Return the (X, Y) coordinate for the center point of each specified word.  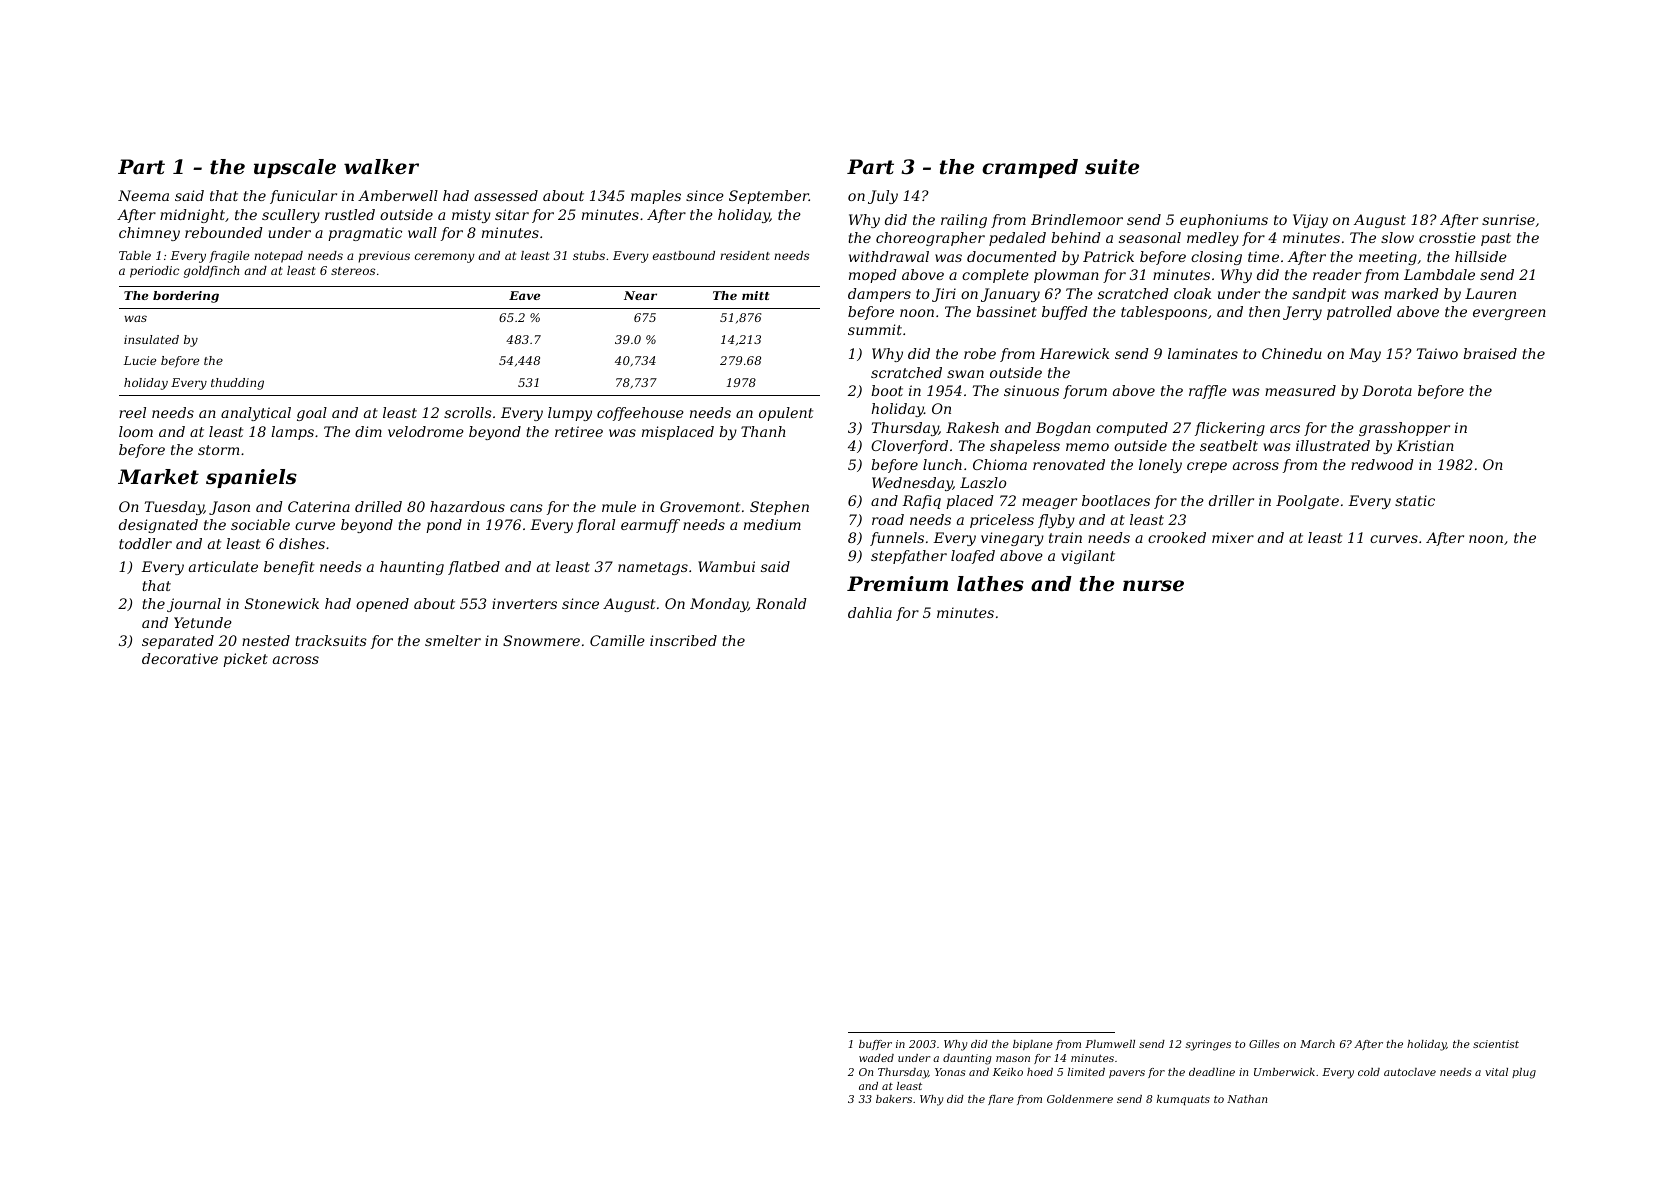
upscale (295, 168)
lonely (1160, 466)
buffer (875, 1045)
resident (745, 255)
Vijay (1310, 221)
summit (875, 329)
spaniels (251, 478)
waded (876, 1058)
